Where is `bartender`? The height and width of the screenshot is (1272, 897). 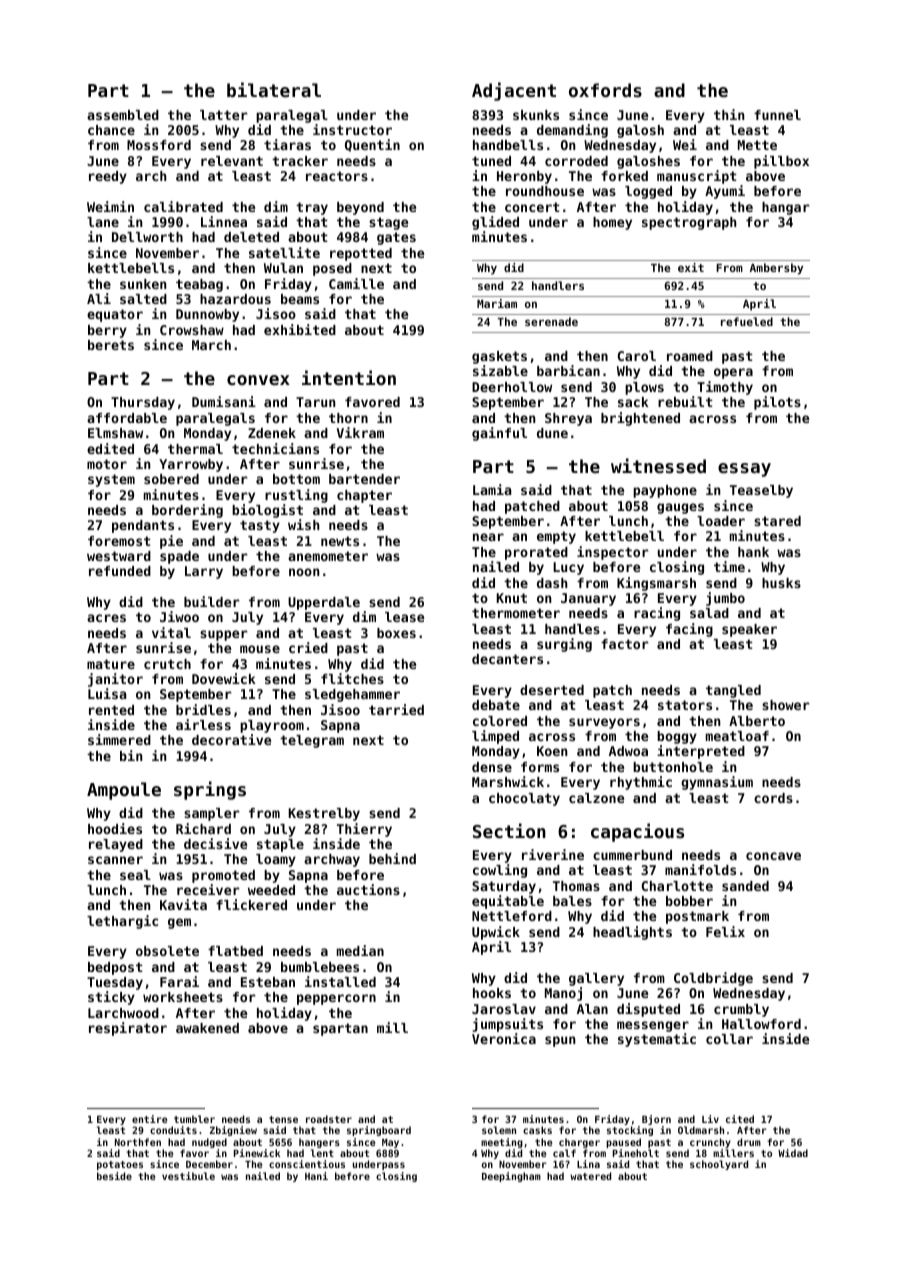
bartender is located at coordinates (364, 479).
